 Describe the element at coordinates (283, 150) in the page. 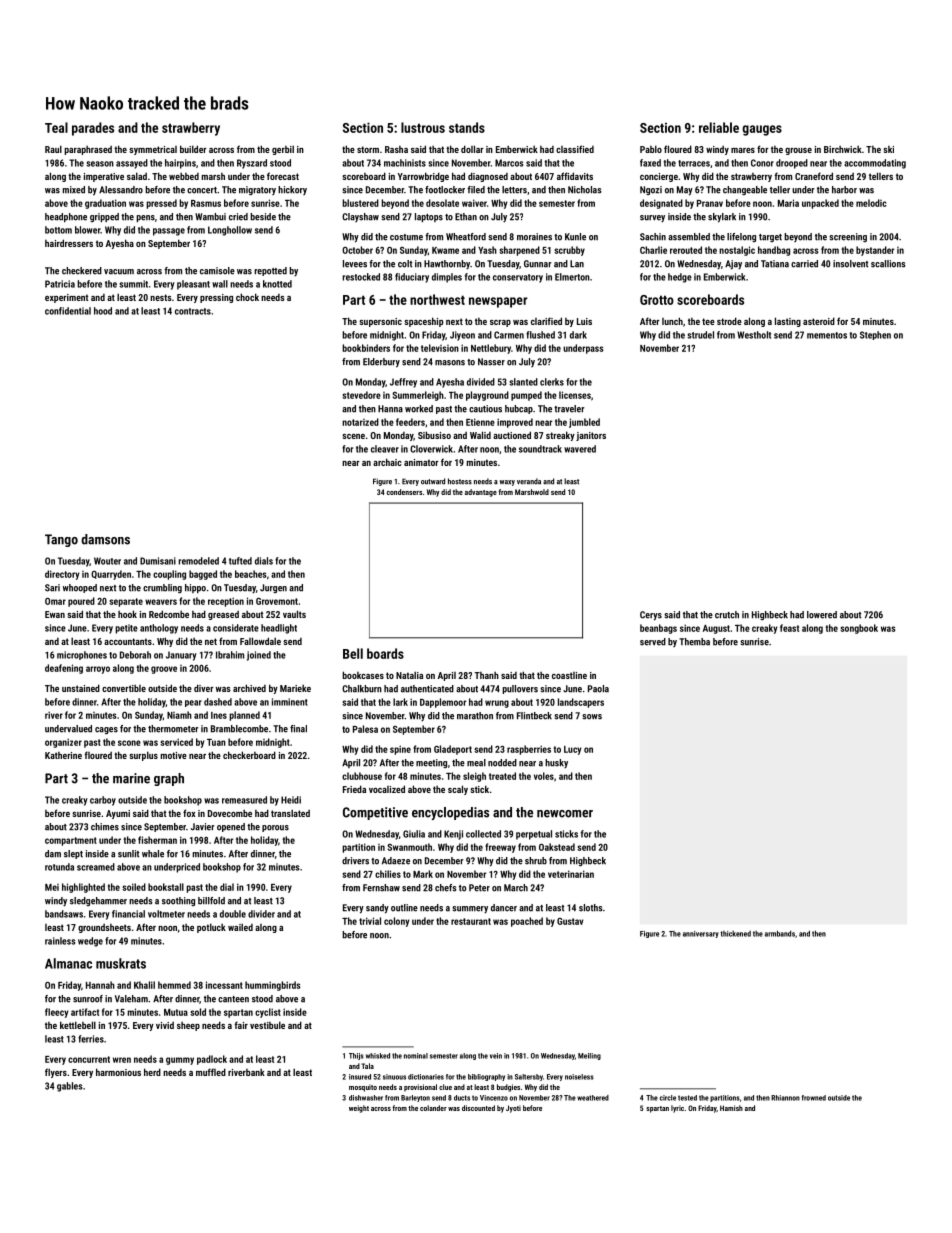

I see `gerbil` at that location.
